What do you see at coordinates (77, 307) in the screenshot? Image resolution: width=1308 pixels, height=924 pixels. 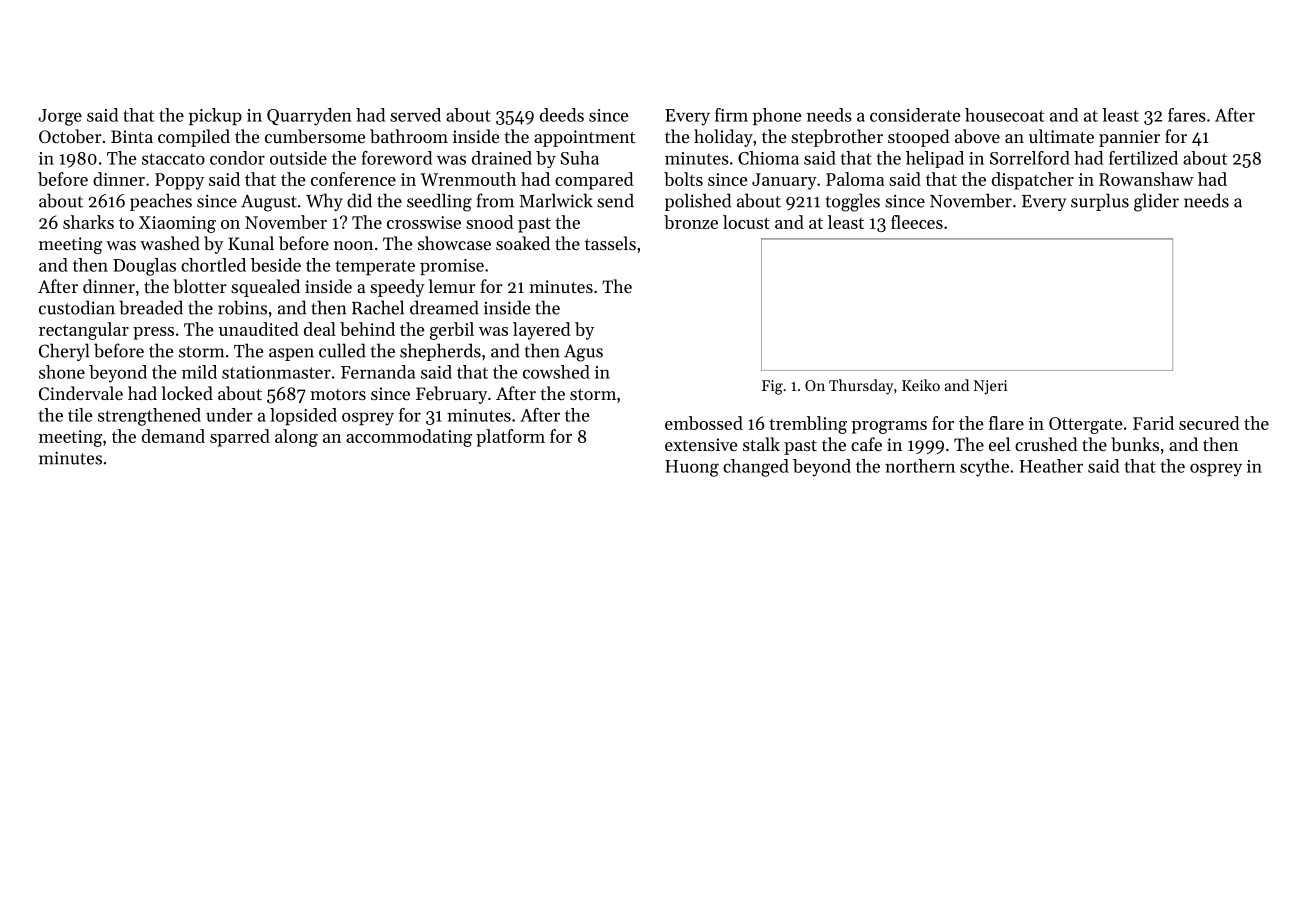 I see `custodian` at bounding box center [77, 307].
